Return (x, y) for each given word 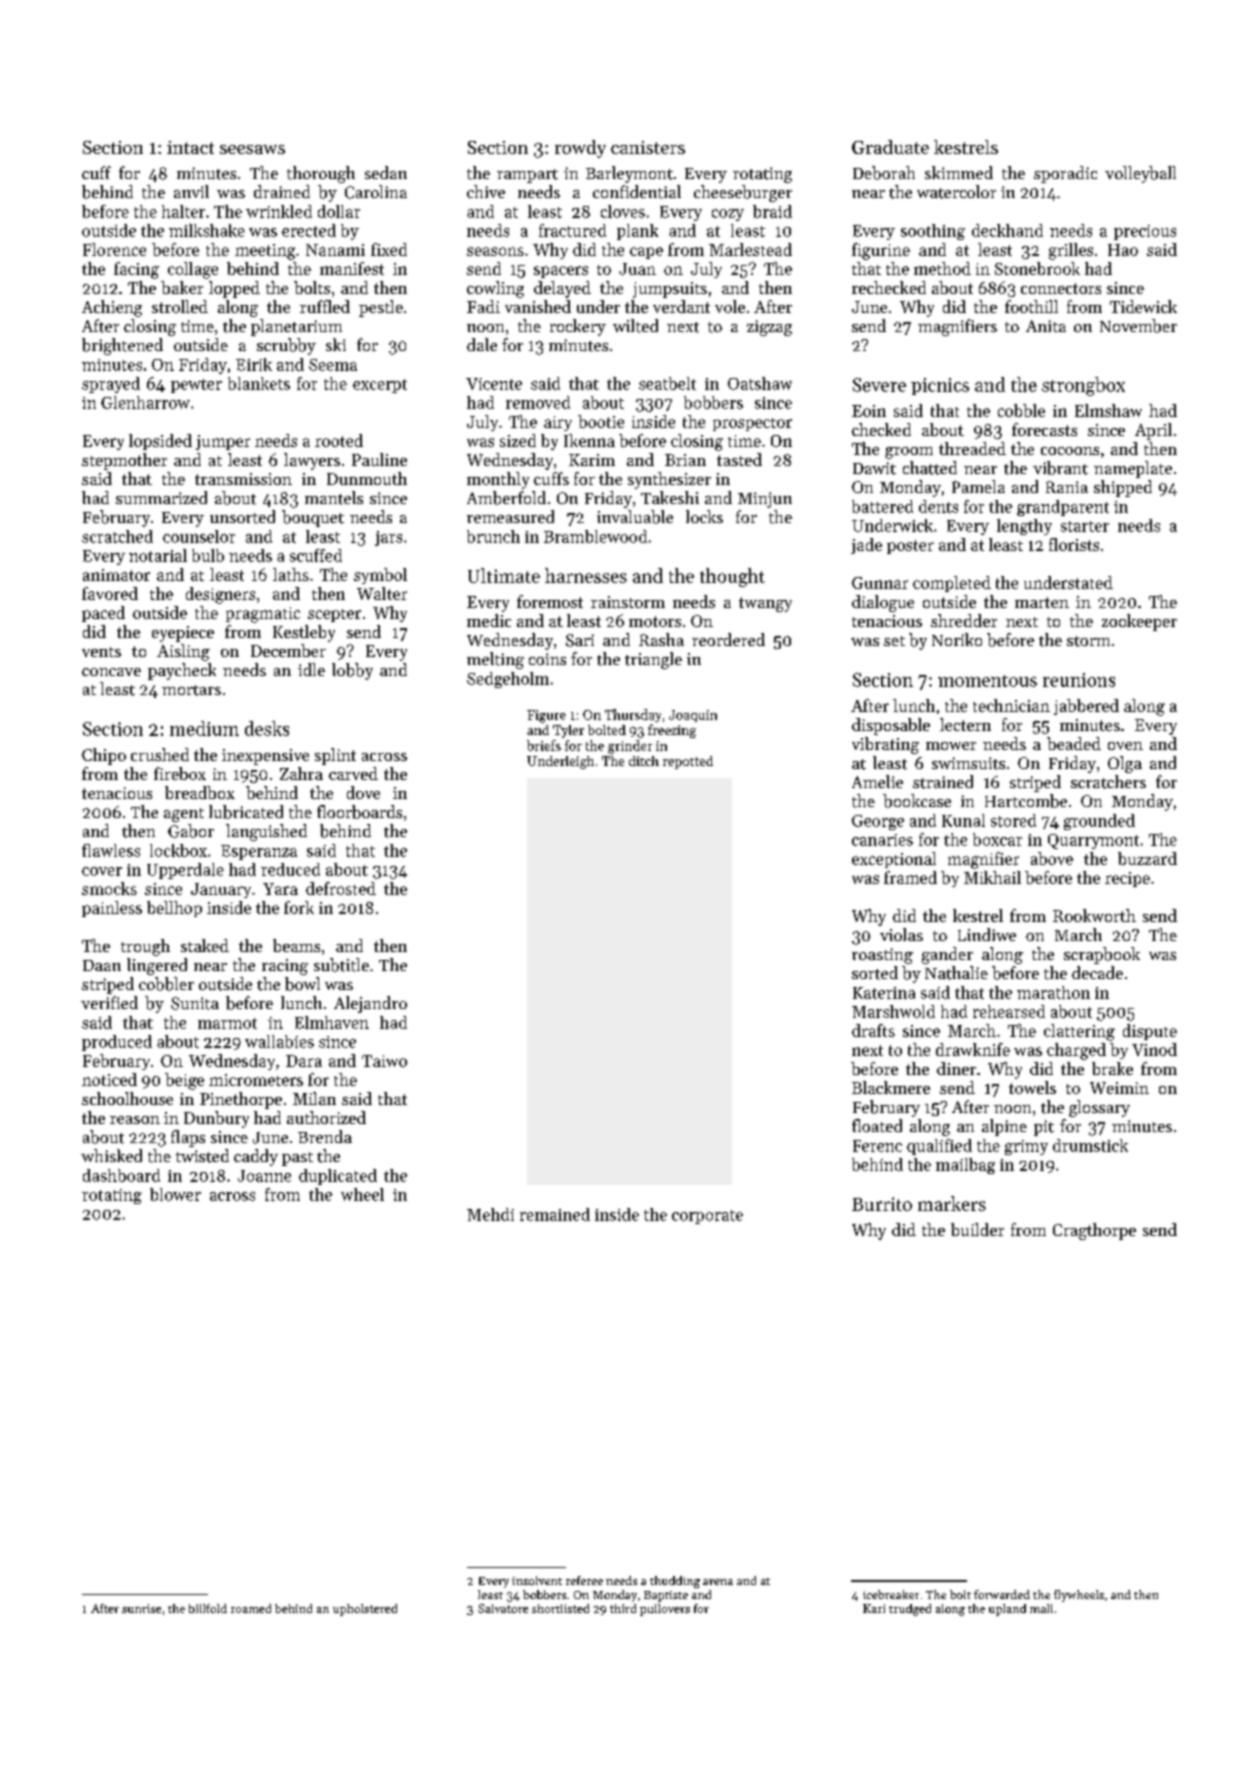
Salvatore (503, 1608)
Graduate (890, 147)
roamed (251, 1608)
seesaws (252, 149)
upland (1007, 1610)
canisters (648, 147)
